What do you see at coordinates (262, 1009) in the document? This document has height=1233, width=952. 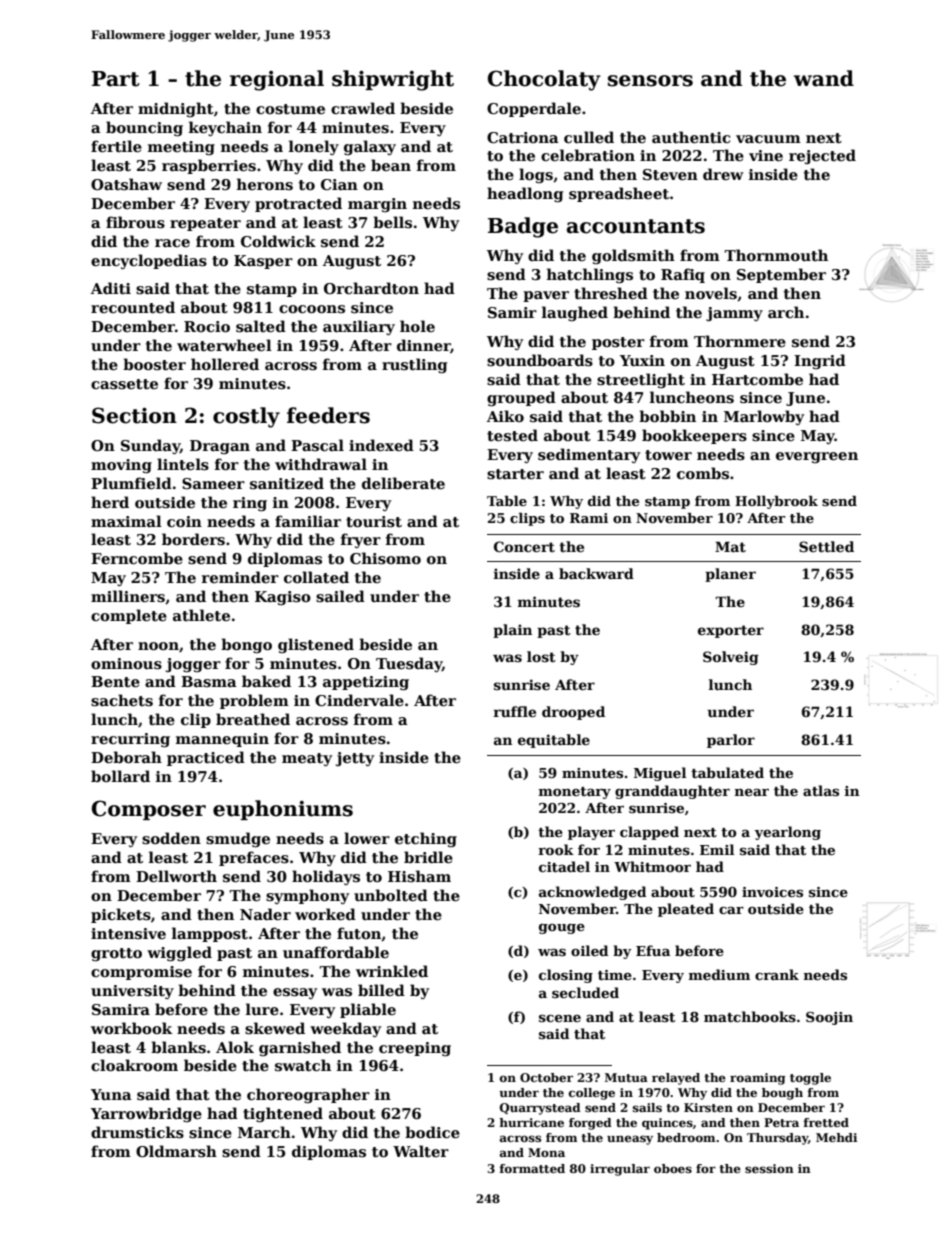 I see `lure` at bounding box center [262, 1009].
